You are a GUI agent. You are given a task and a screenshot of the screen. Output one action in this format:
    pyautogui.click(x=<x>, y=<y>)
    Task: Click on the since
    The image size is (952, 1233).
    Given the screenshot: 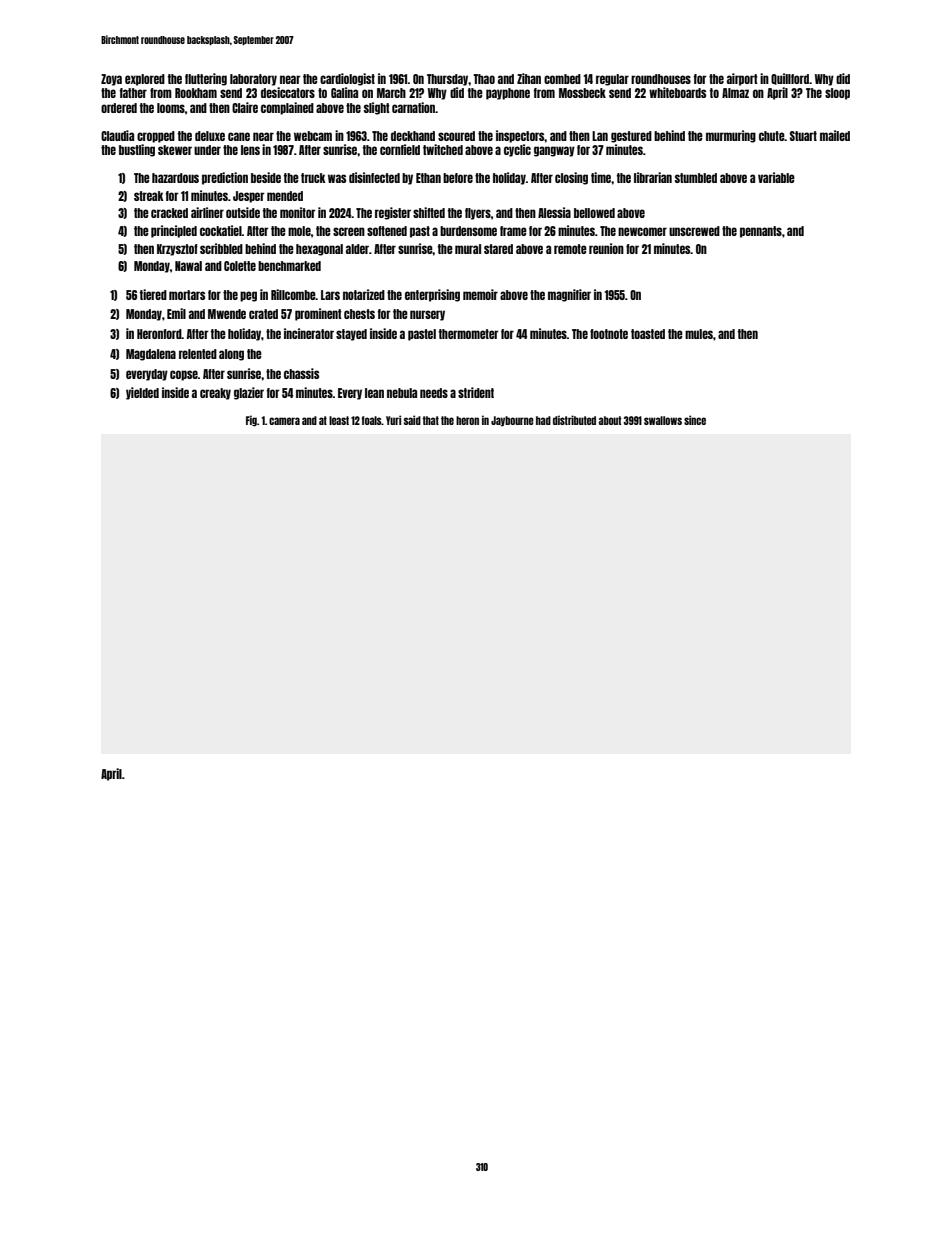 What is the action you would take?
    pyautogui.click(x=695, y=420)
